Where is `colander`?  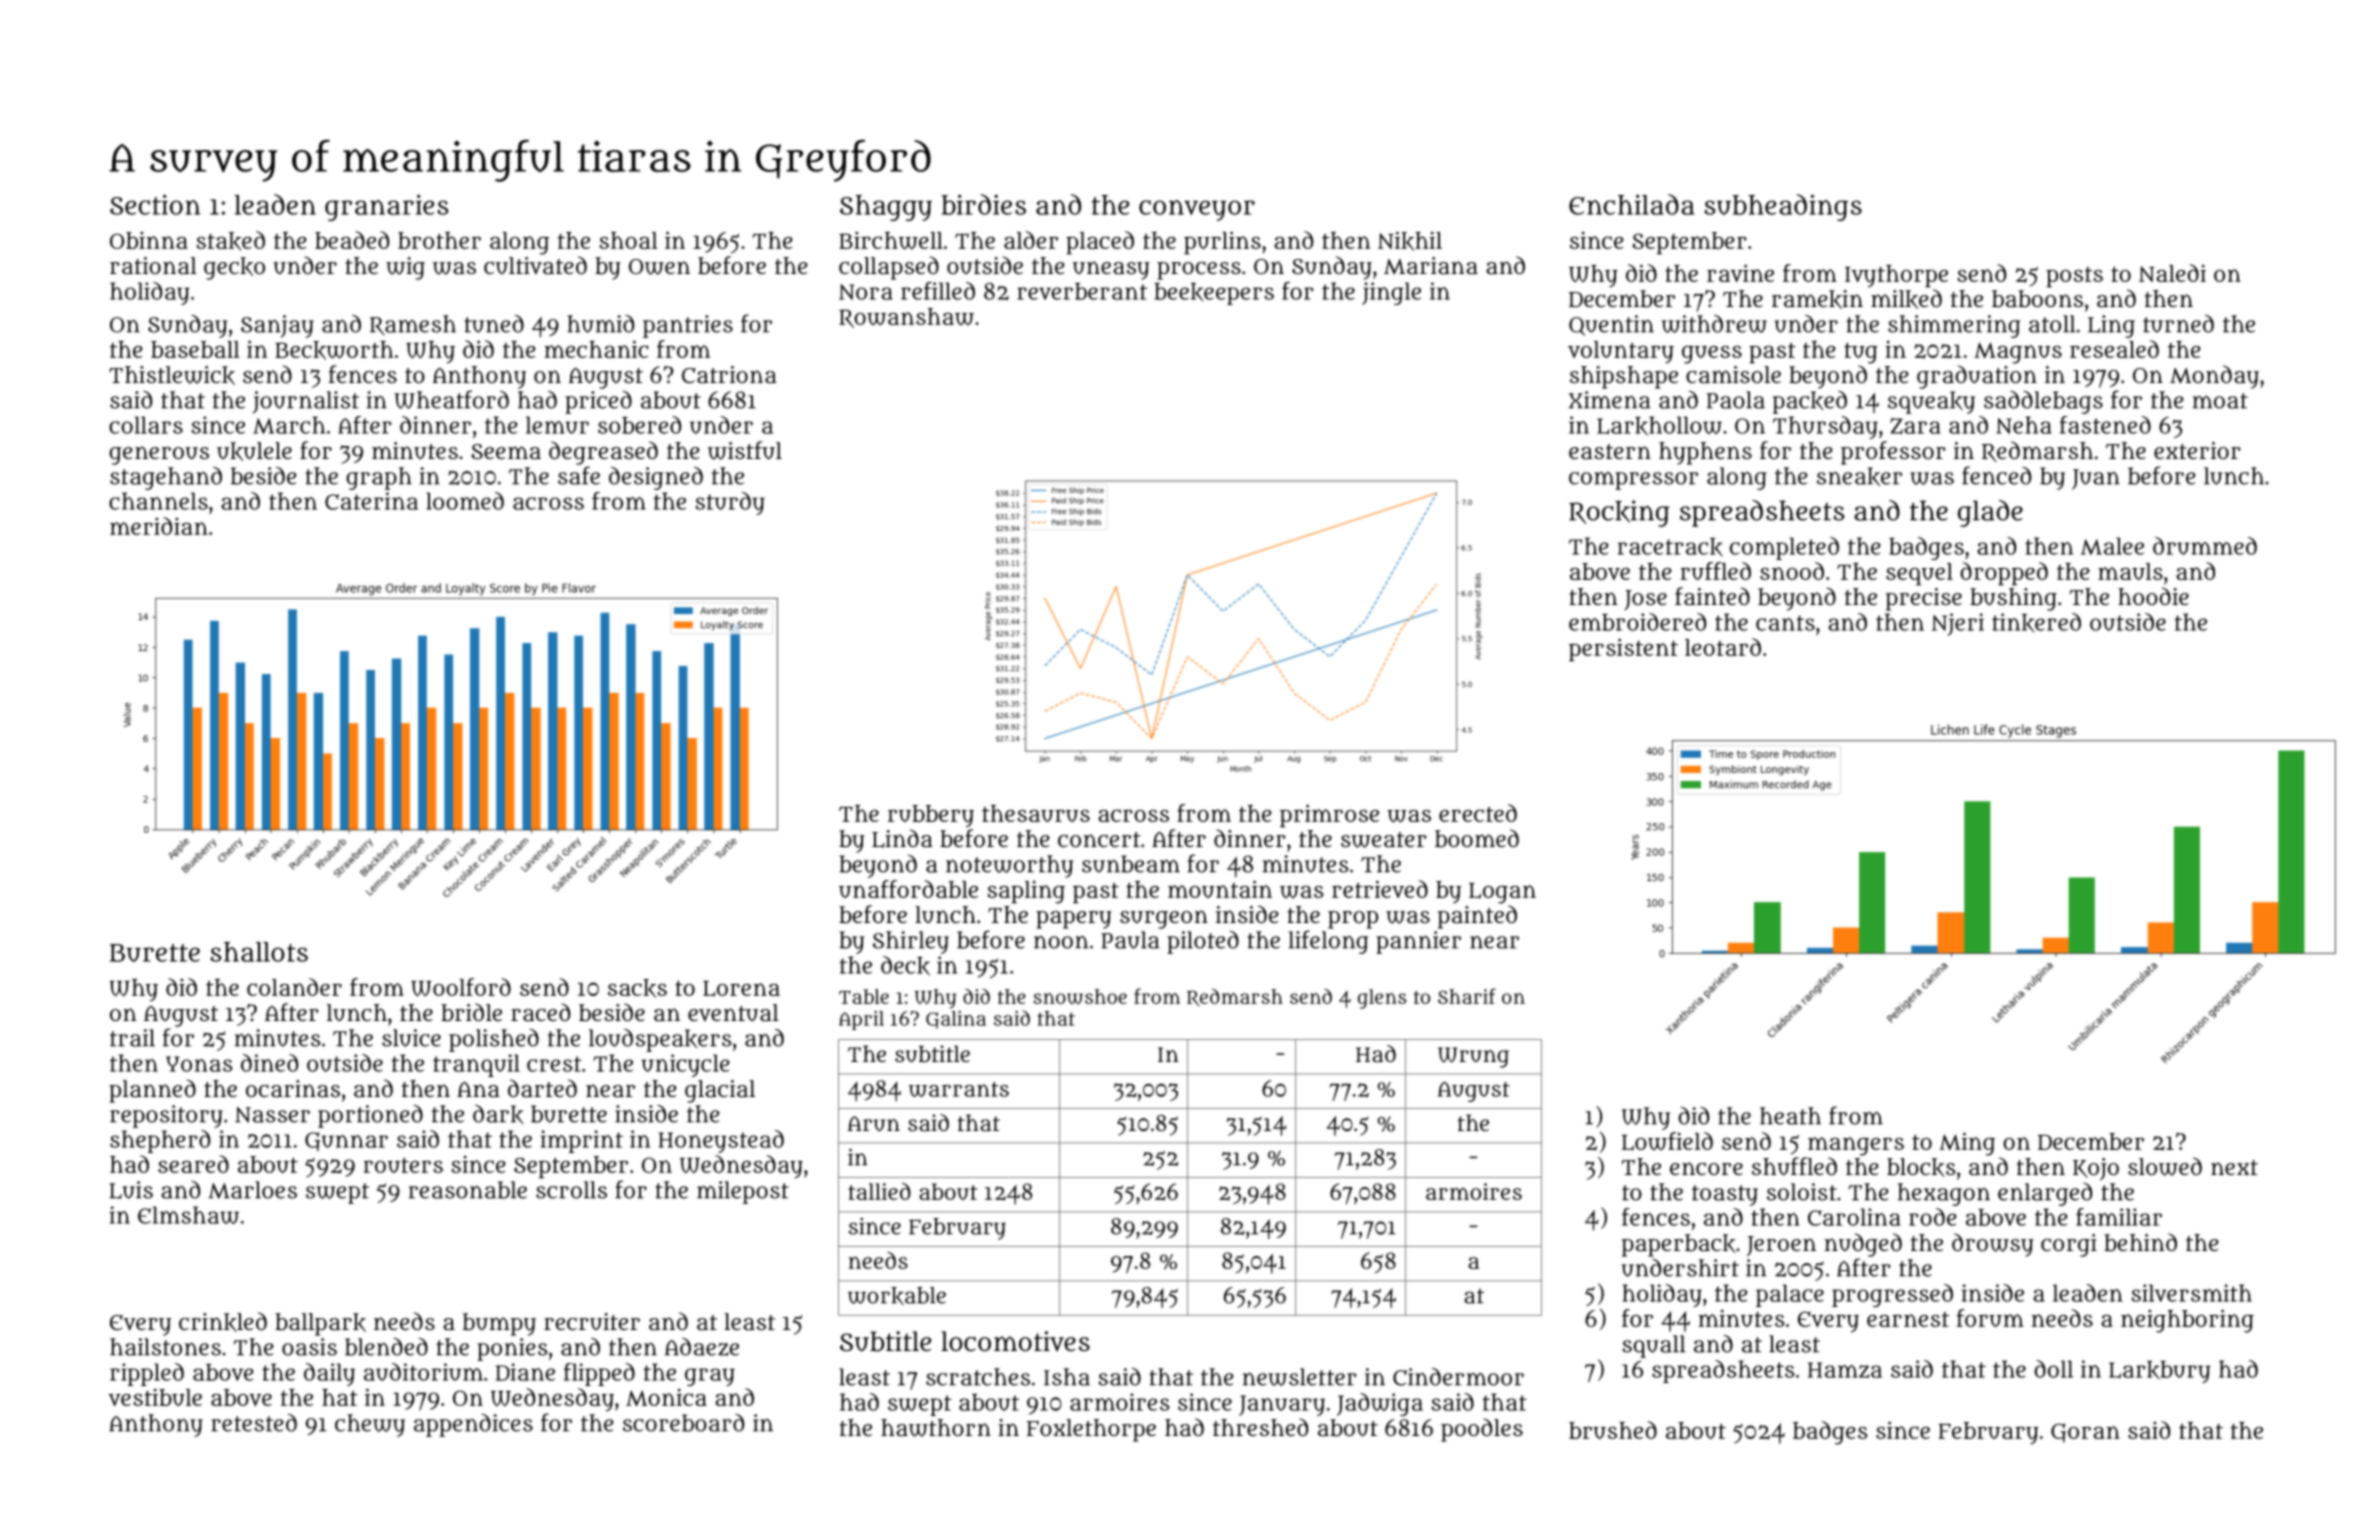
colander is located at coordinates (294, 987).
